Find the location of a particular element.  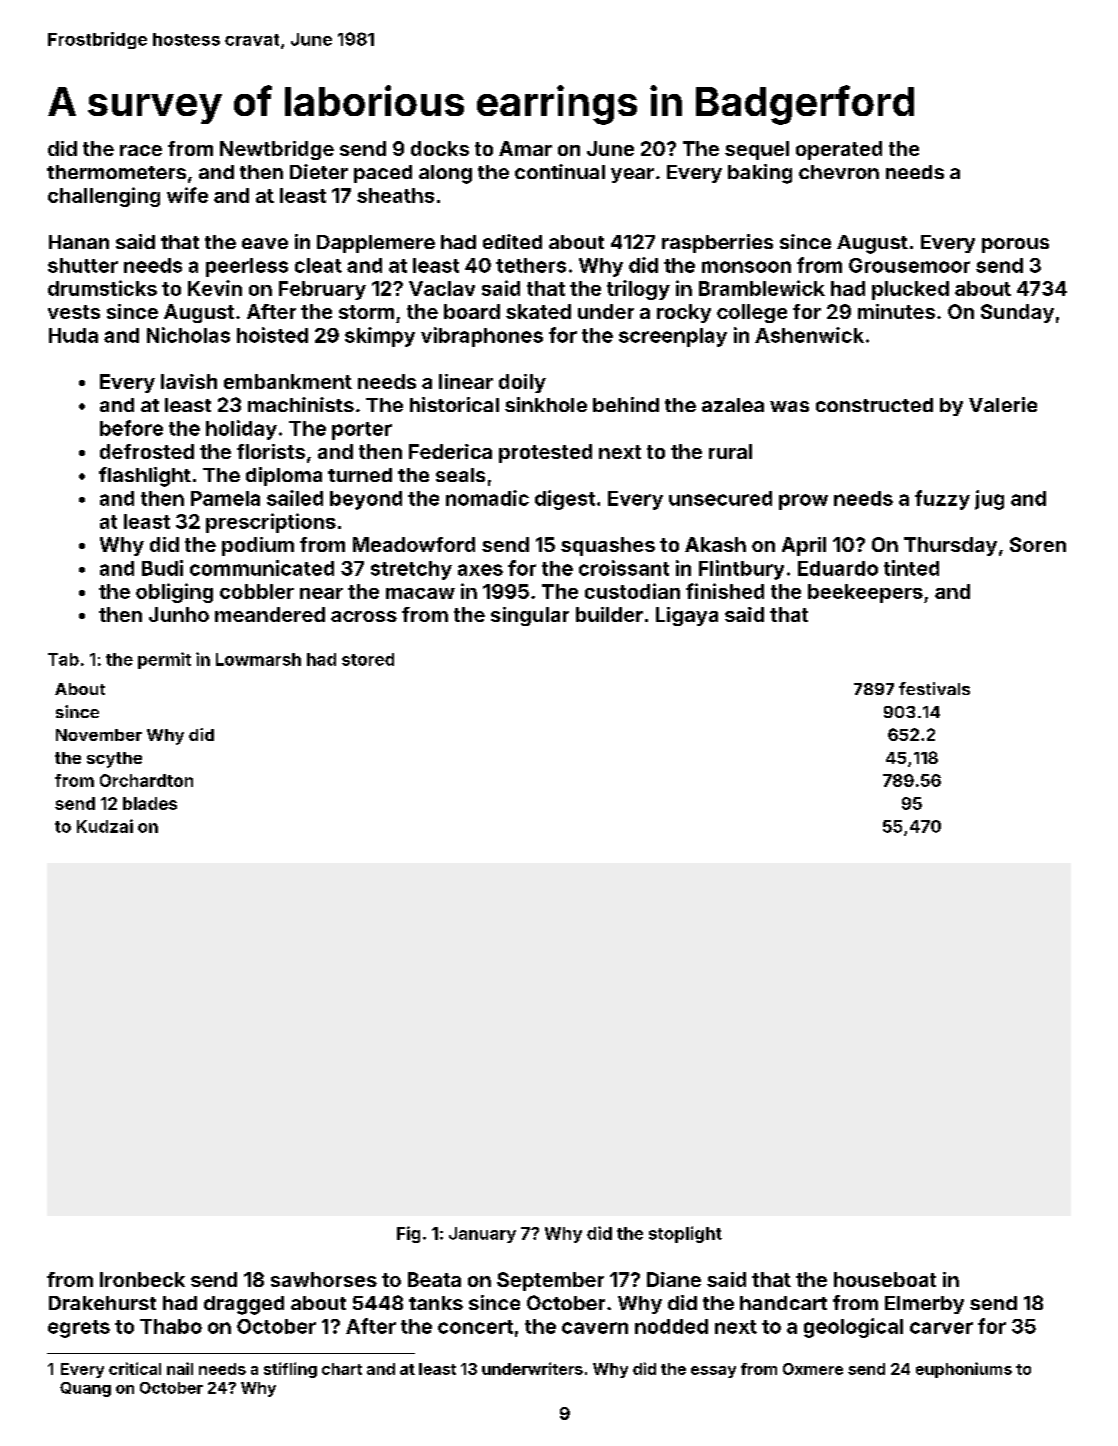

Dieter is located at coordinates (319, 171).
